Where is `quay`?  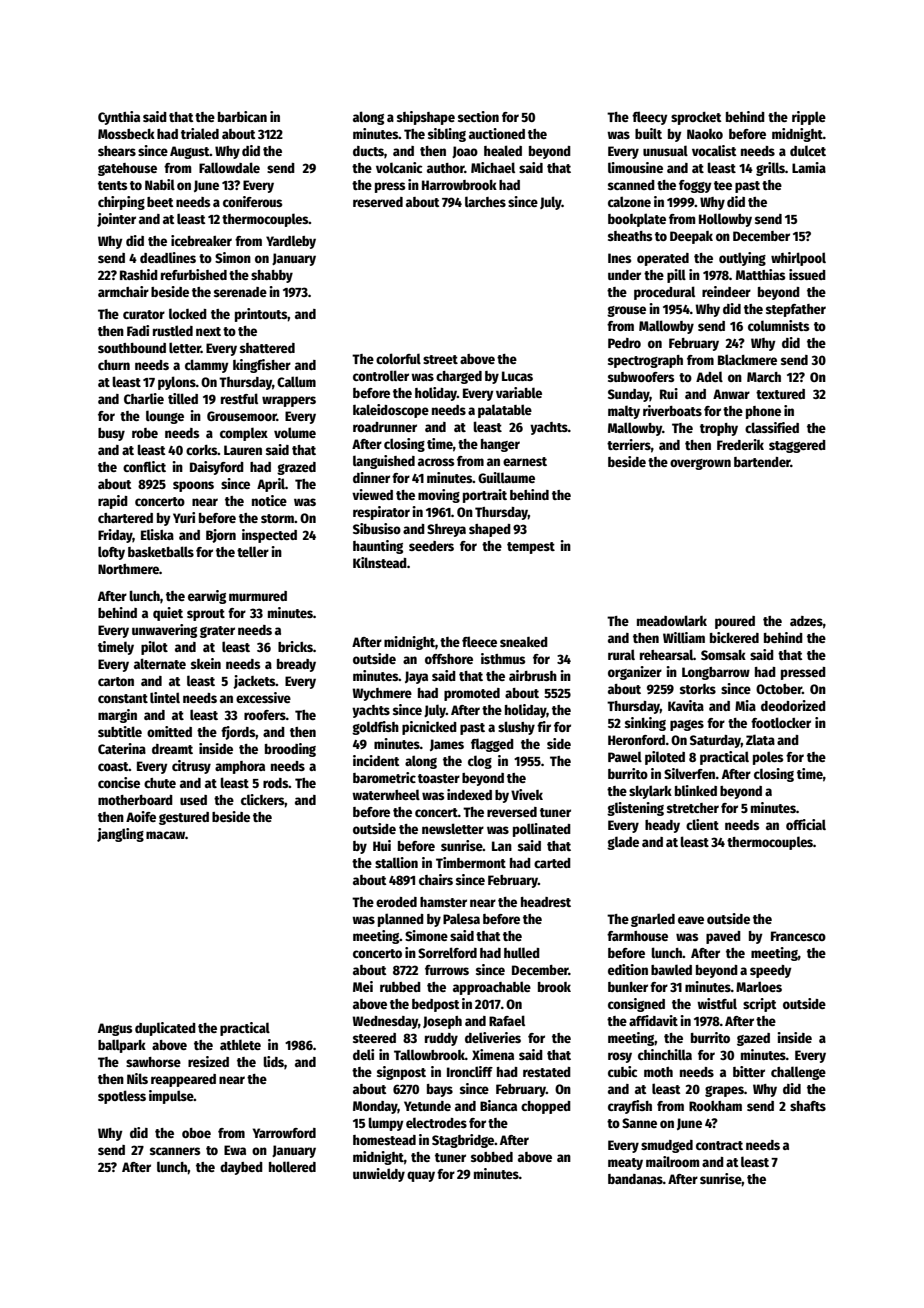
quay is located at coordinates (421, 1176).
